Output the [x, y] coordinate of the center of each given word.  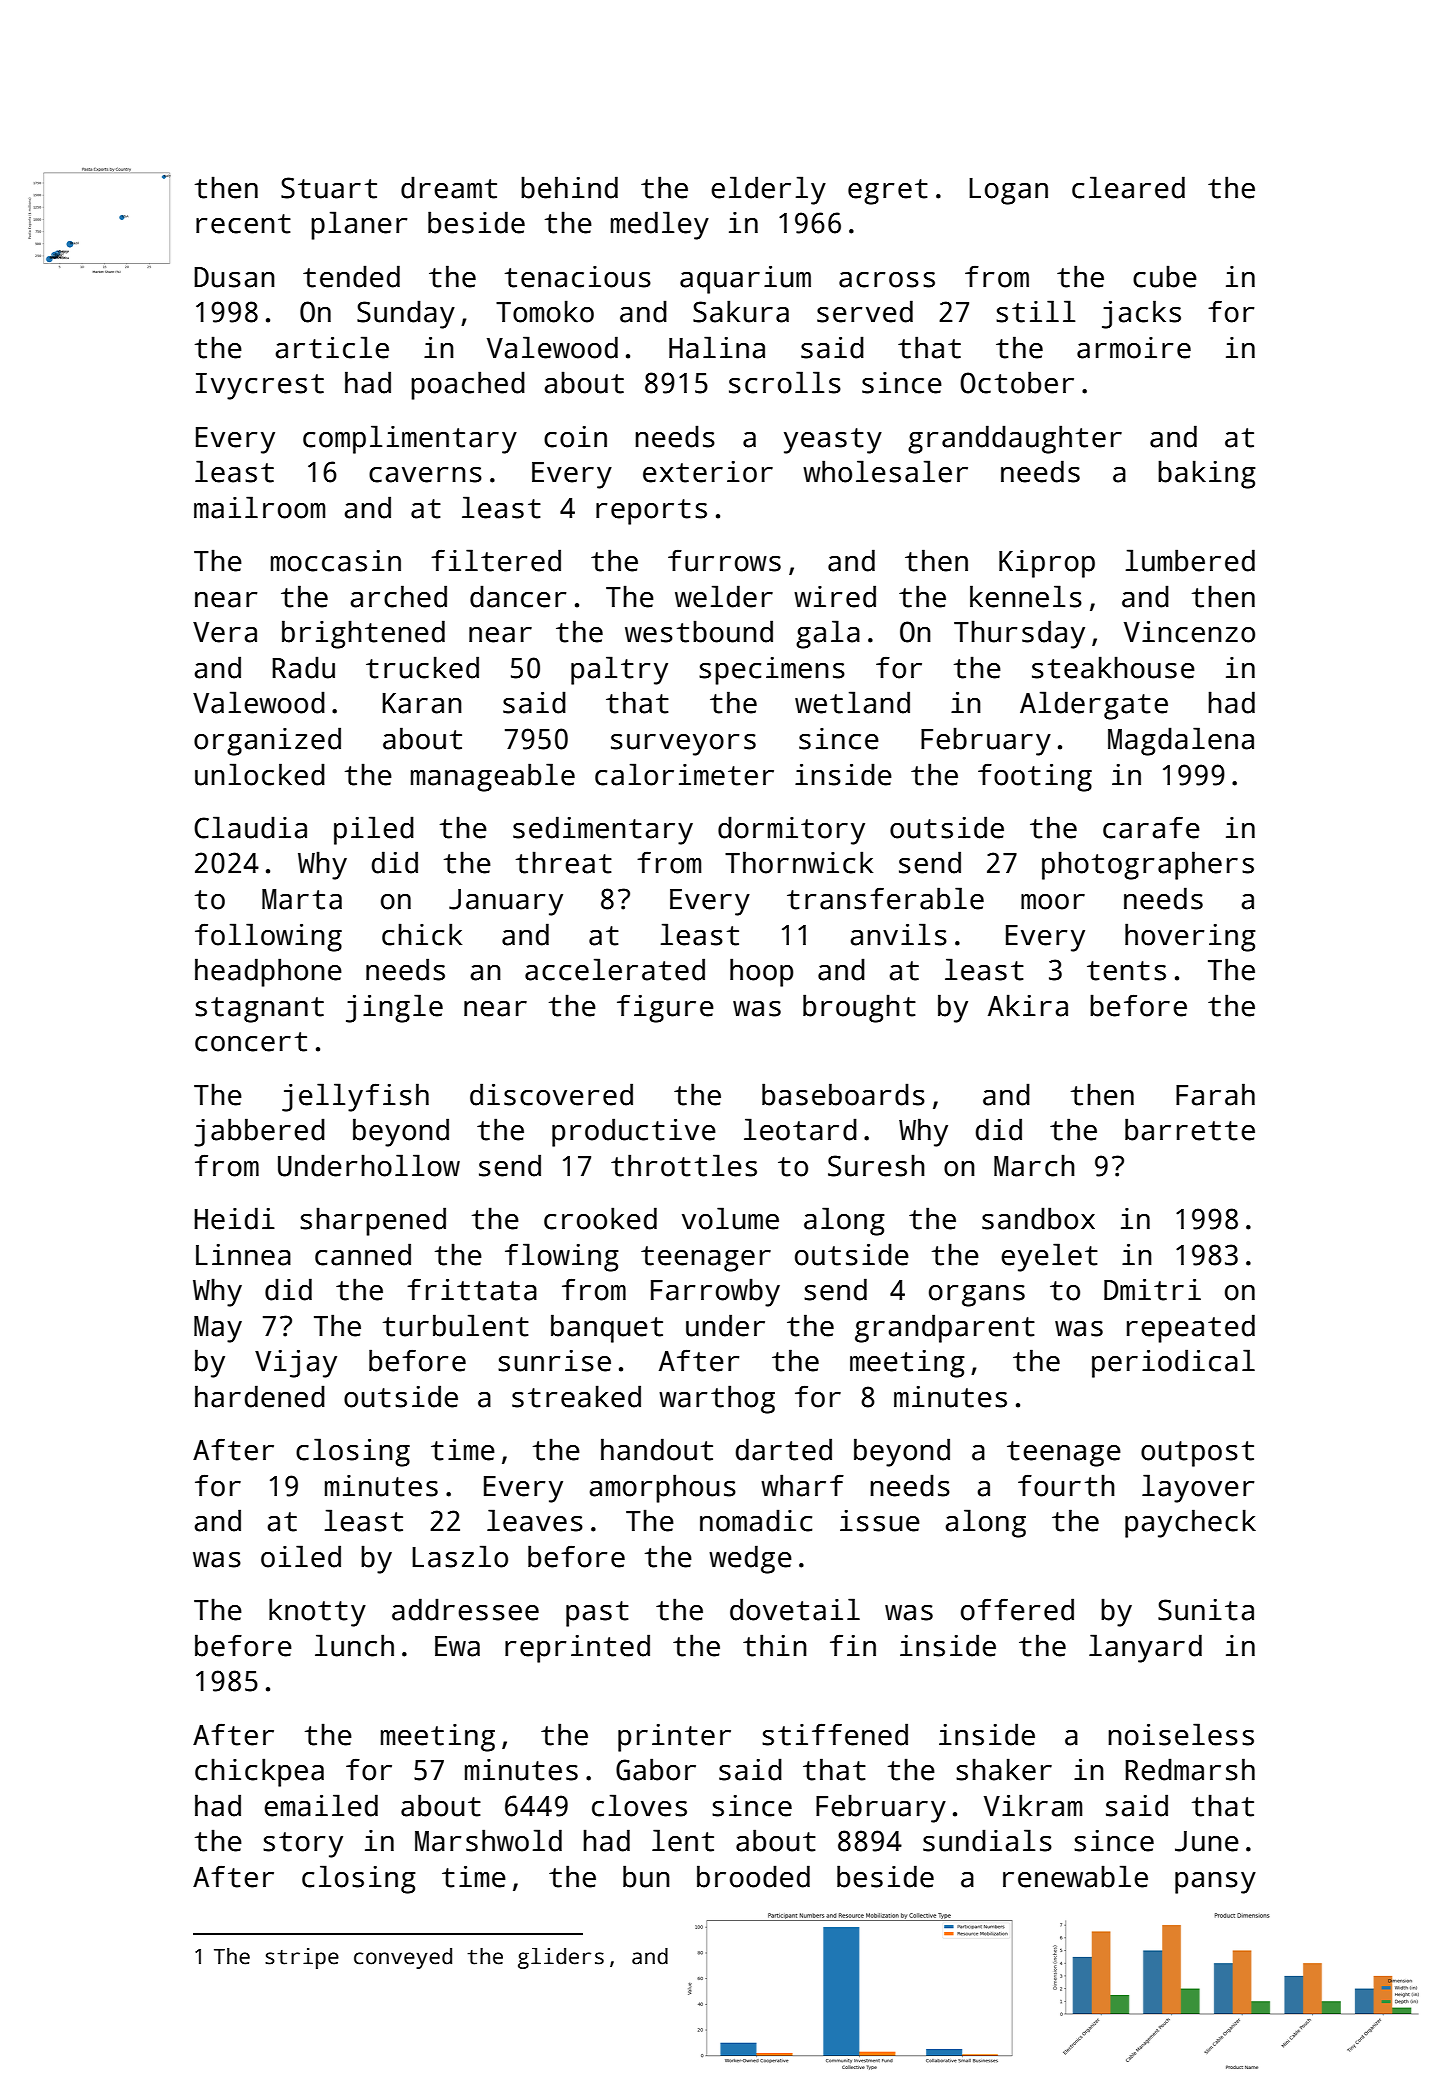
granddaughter [1015, 439]
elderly [768, 190]
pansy [1215, 1883]
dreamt [449, 187]
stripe [302, 1958]
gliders [561, 1958]
